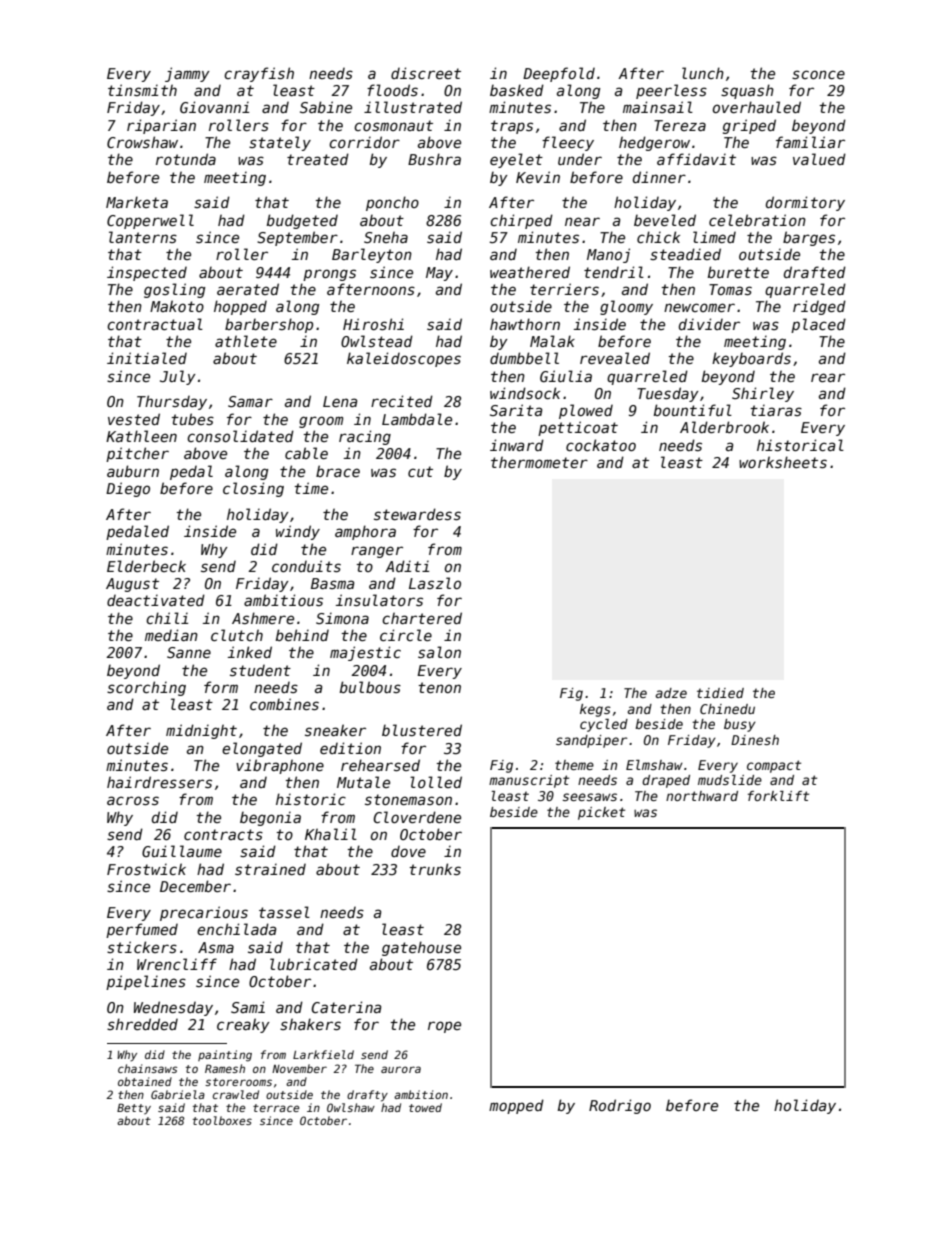 The width and height of the document is (952, 1233). I want to click on majestic, so click(365, 653).
